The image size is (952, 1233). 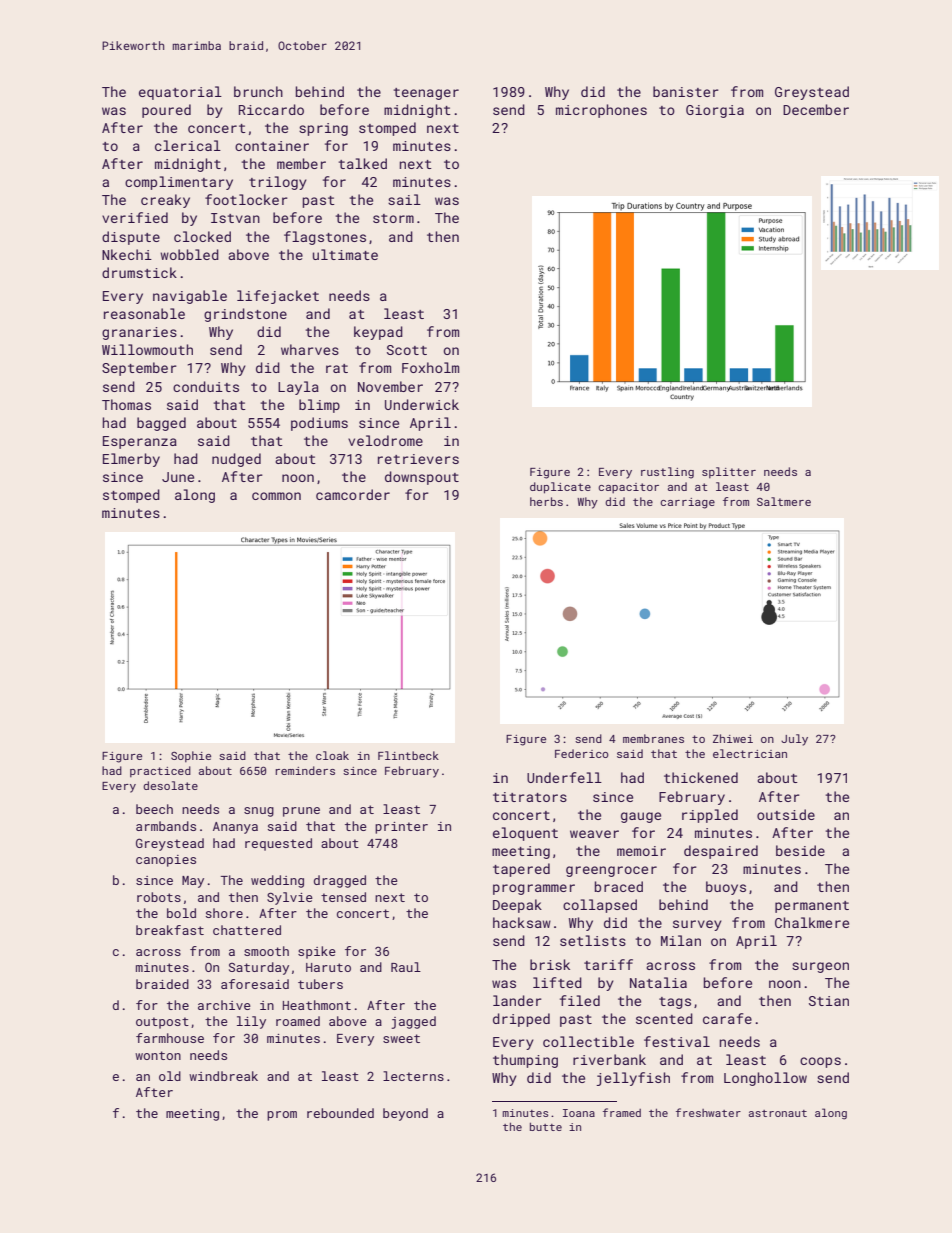 What do you see at coordinates (235, 218) in the screenshot?
I see `Istvan` at bounding box center [235, 218].
